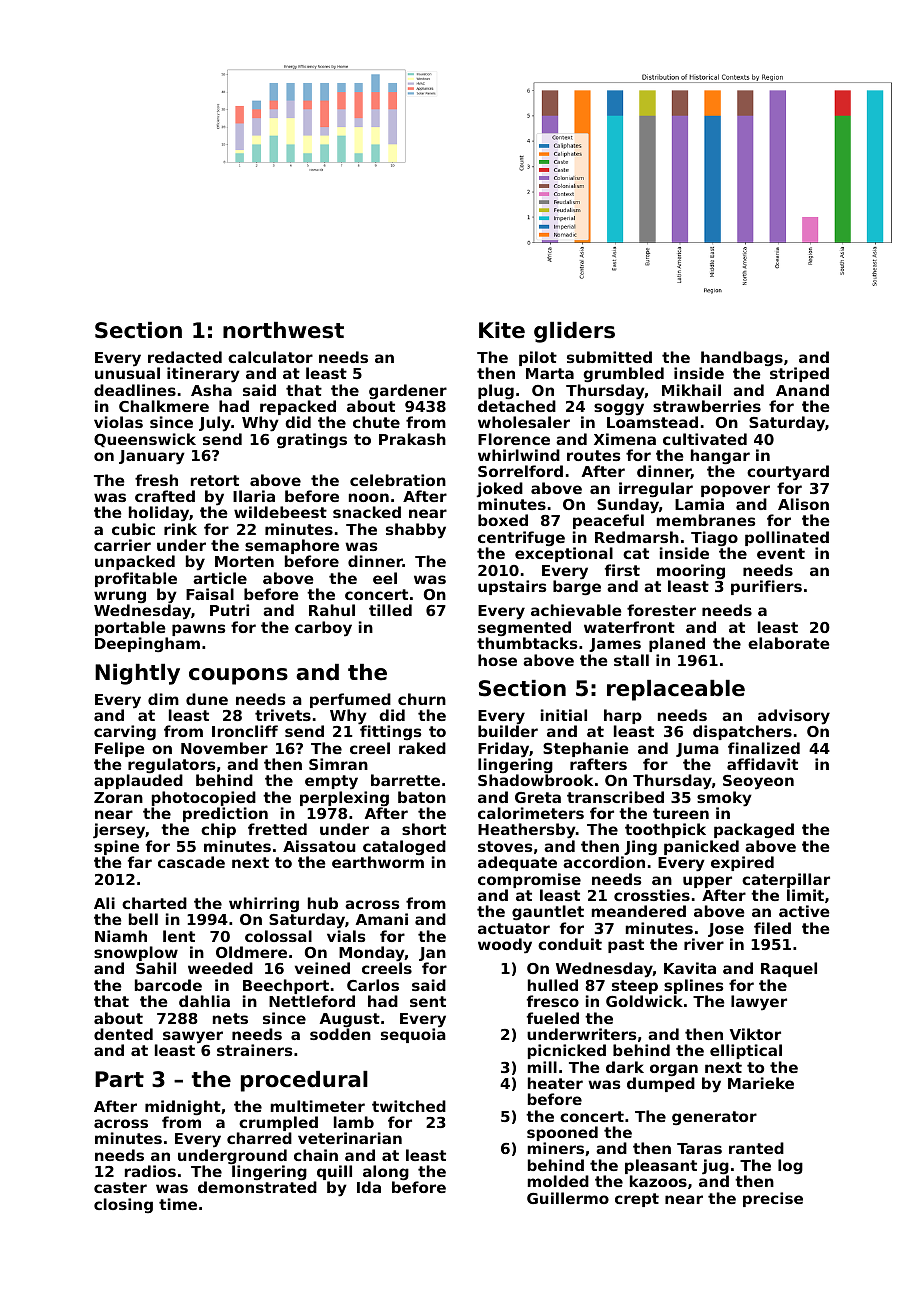  I want to click on baton, so click(422, 797).
